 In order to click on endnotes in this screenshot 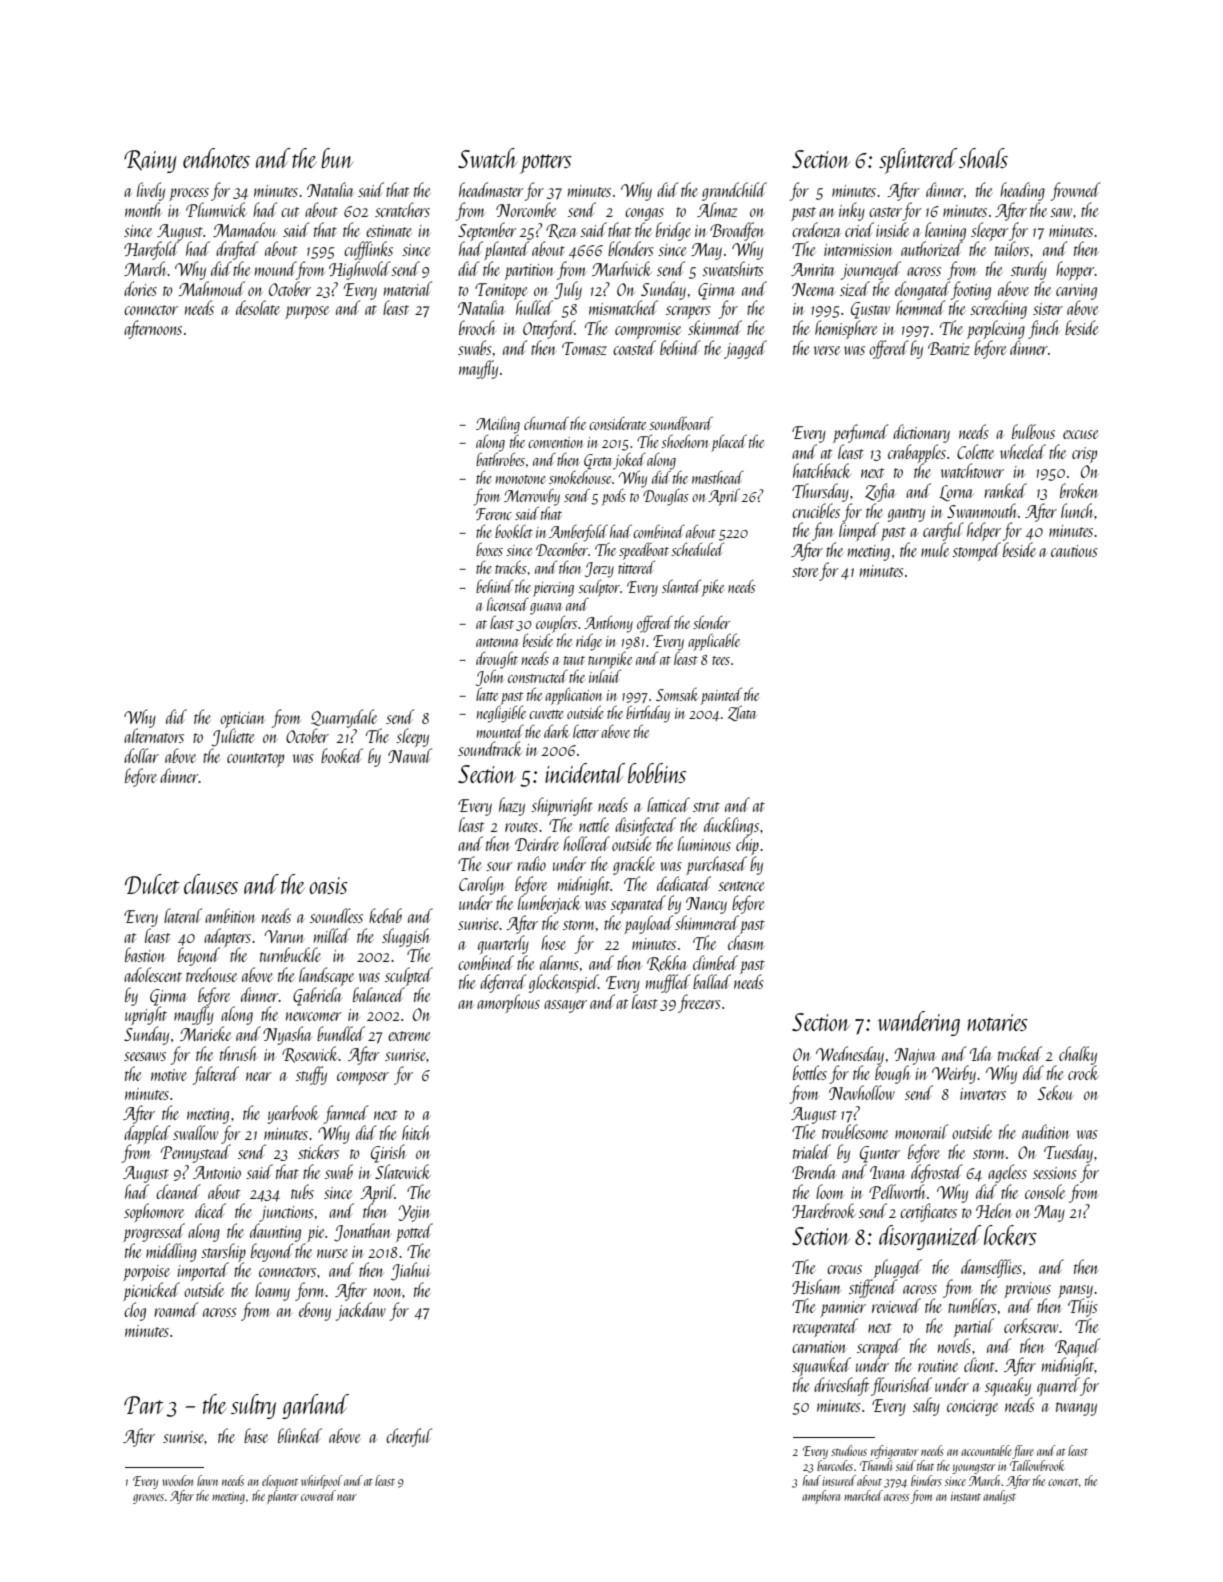, I will do `click(216, 158)`.
